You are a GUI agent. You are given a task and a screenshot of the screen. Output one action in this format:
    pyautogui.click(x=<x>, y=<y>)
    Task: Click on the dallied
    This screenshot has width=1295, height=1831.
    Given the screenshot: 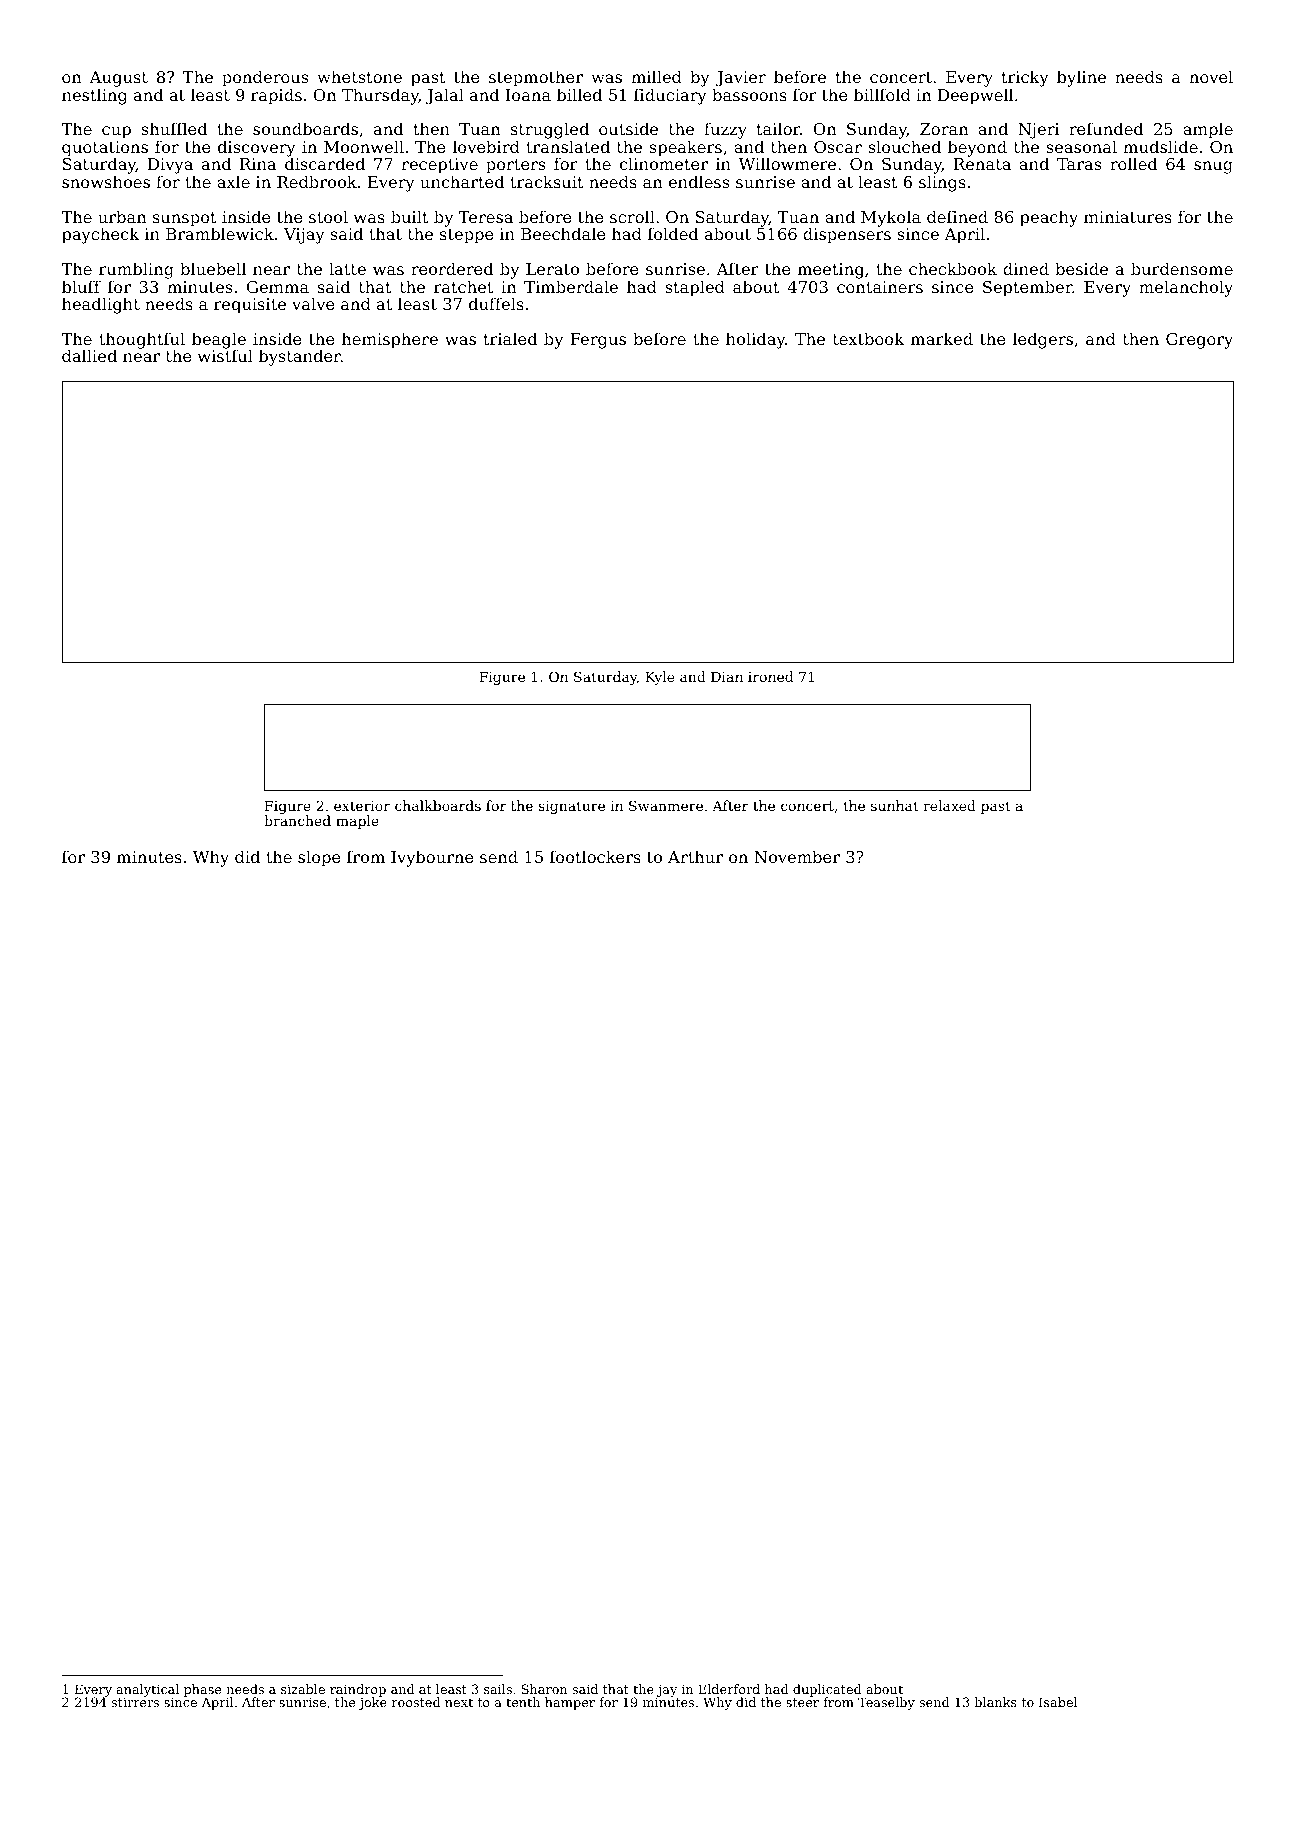 What is the action you would take?
    pyautogui.click(x=89, y=355)
